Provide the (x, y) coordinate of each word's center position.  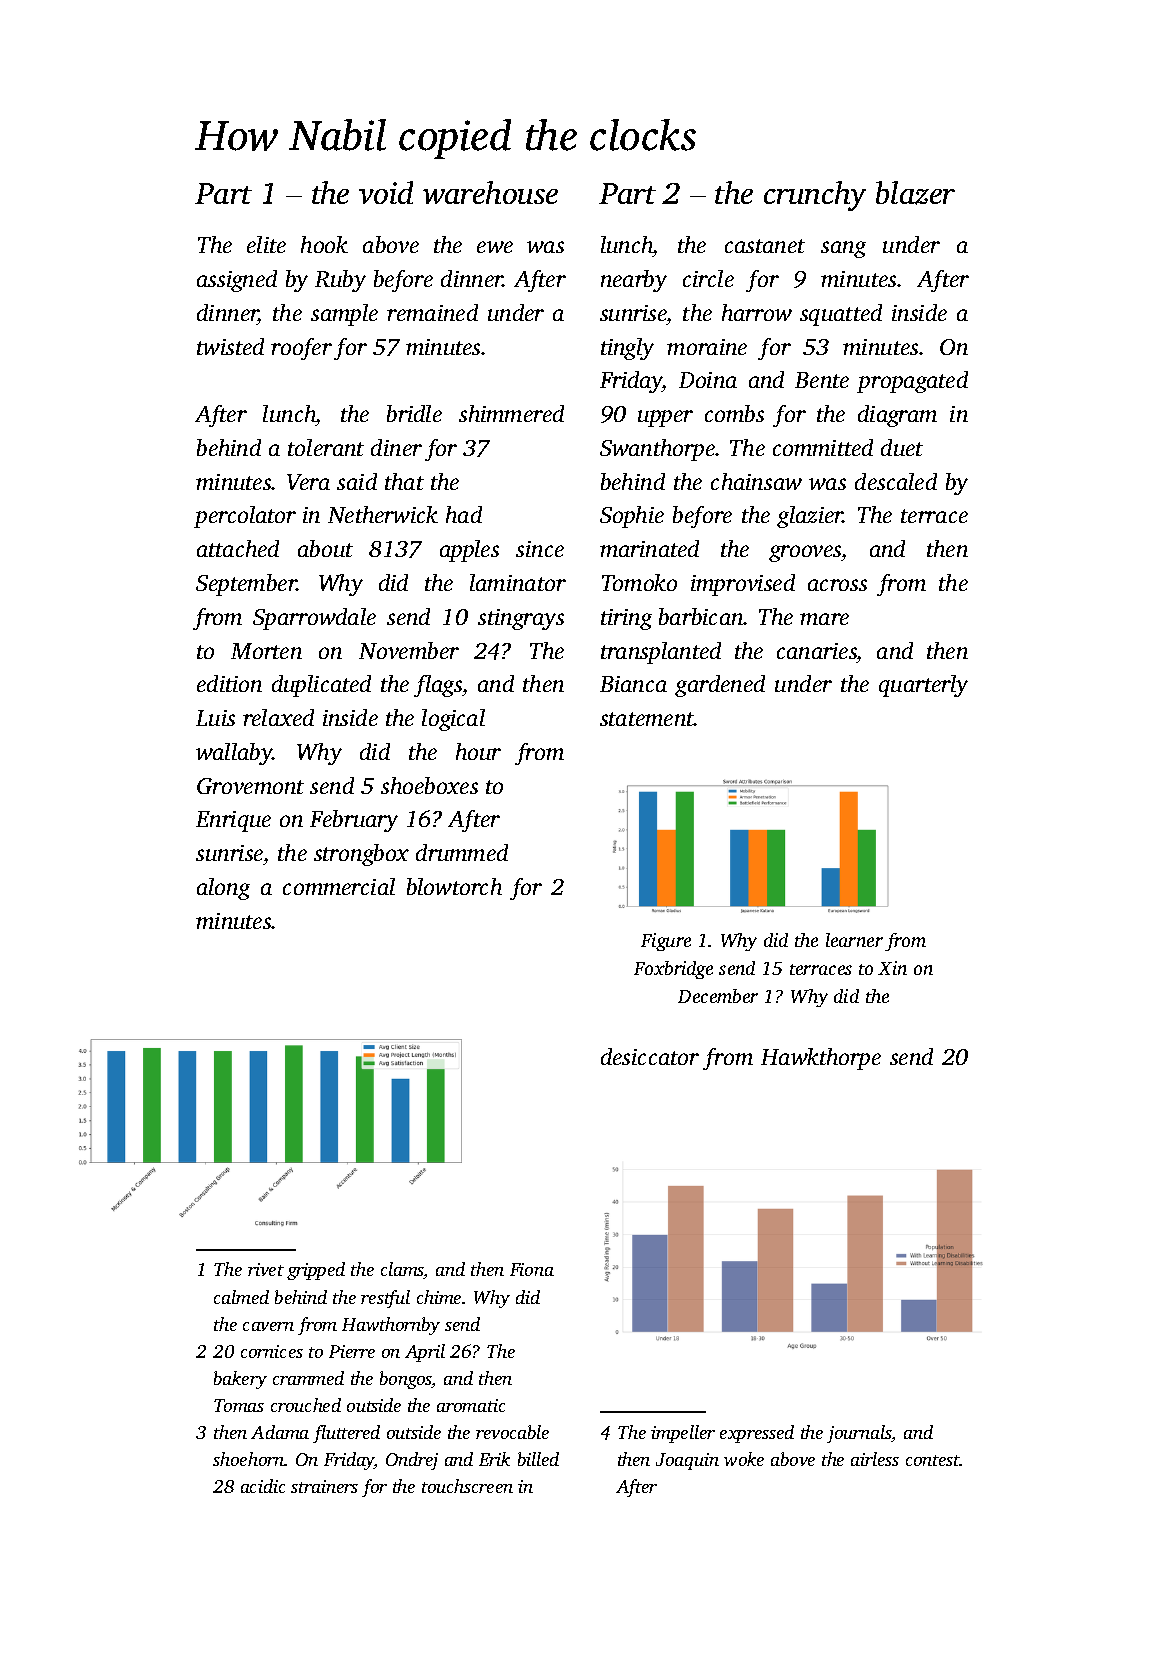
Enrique (233, 821)
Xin (892, 968)
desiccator (650, 1056)
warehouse (490, 192)
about (325, 548)
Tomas (239, 1405)
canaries (817, 651)
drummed (462, 852)
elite (266, 244)
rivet (266, 1269)
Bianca (633, 684)
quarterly (923, 686)
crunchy (815, 196)
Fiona (532, 1269)
